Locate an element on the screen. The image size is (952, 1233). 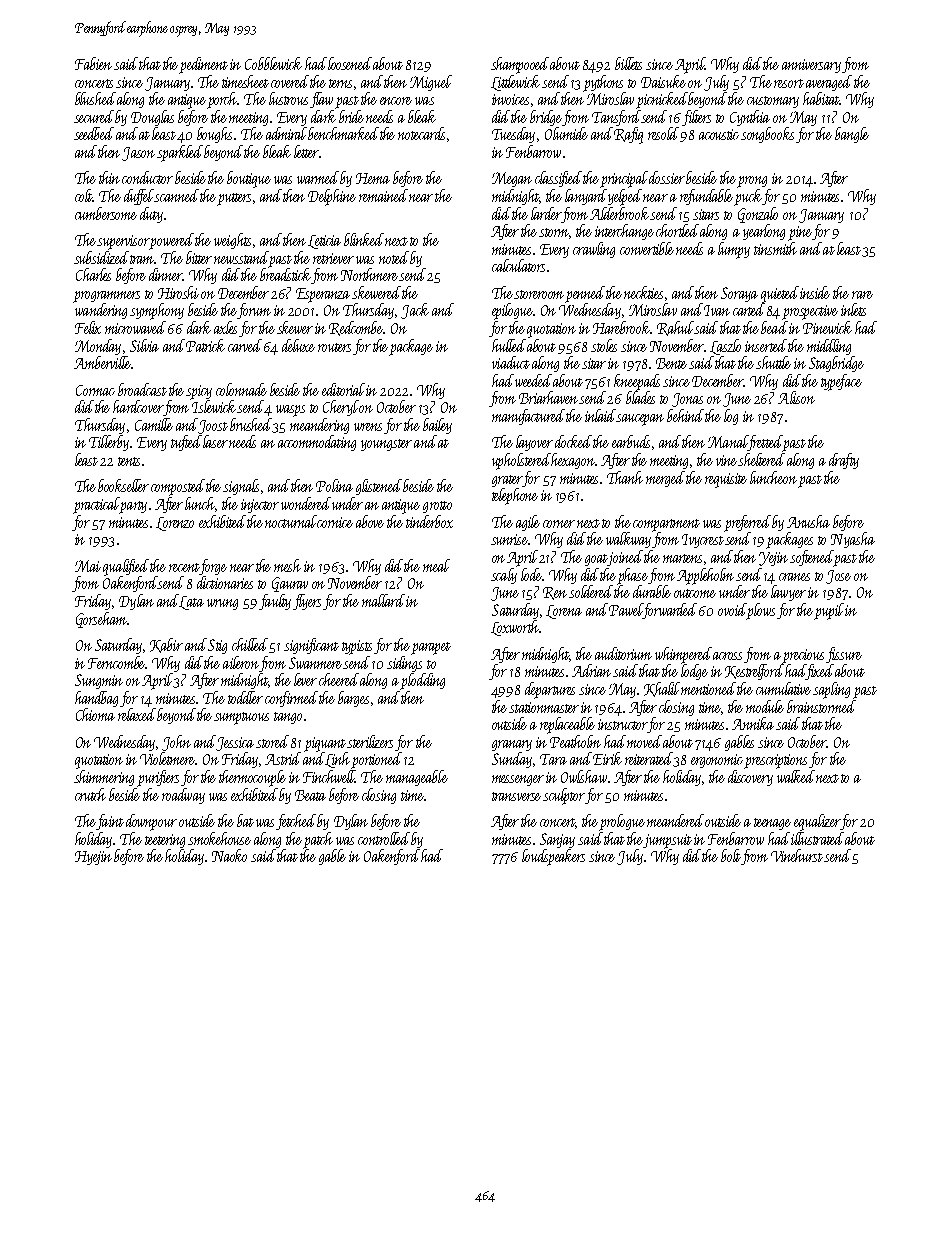
typeface is located at coordinates (841, 382).
